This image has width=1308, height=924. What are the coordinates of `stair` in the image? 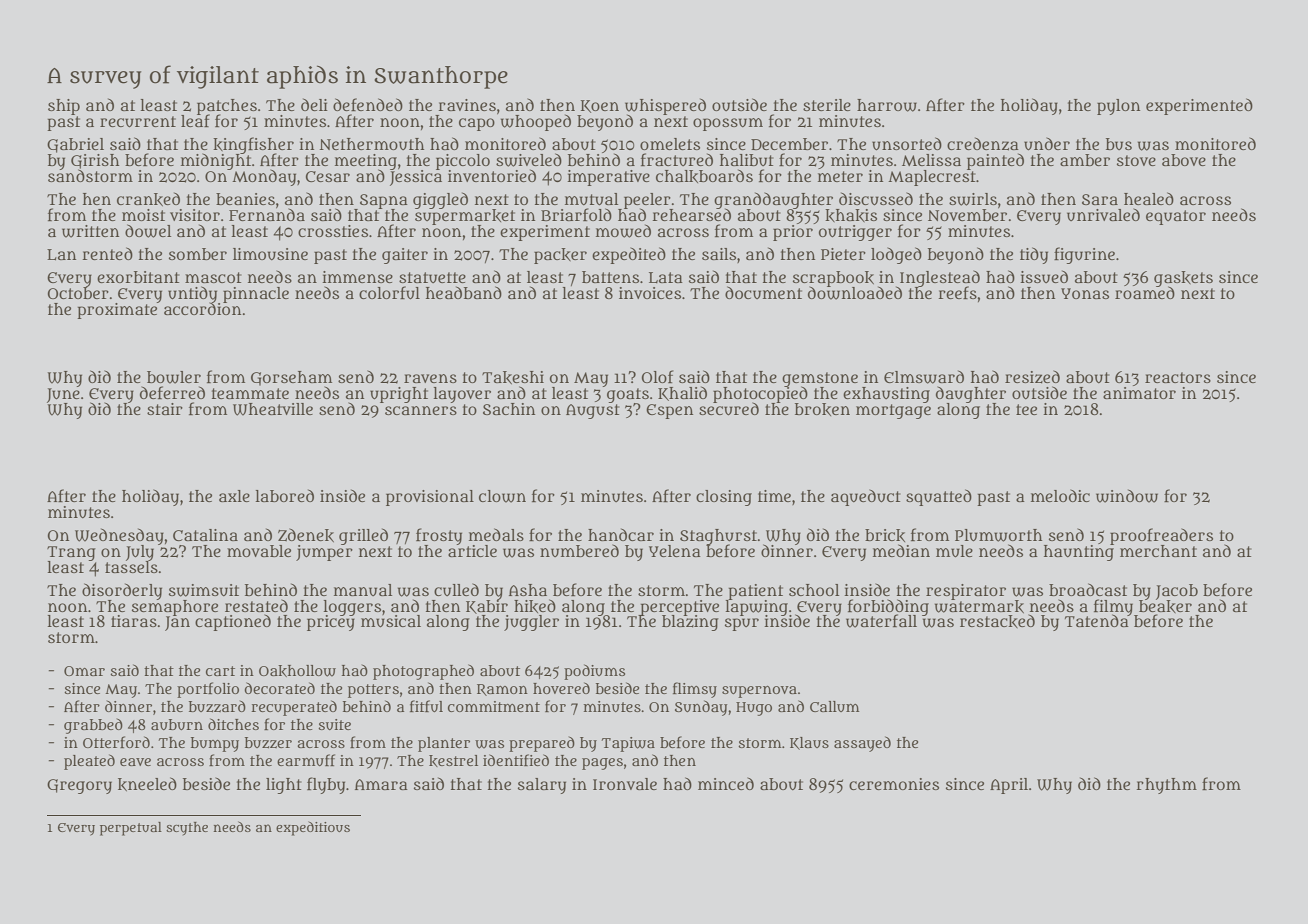 It's located at (165, 409).
